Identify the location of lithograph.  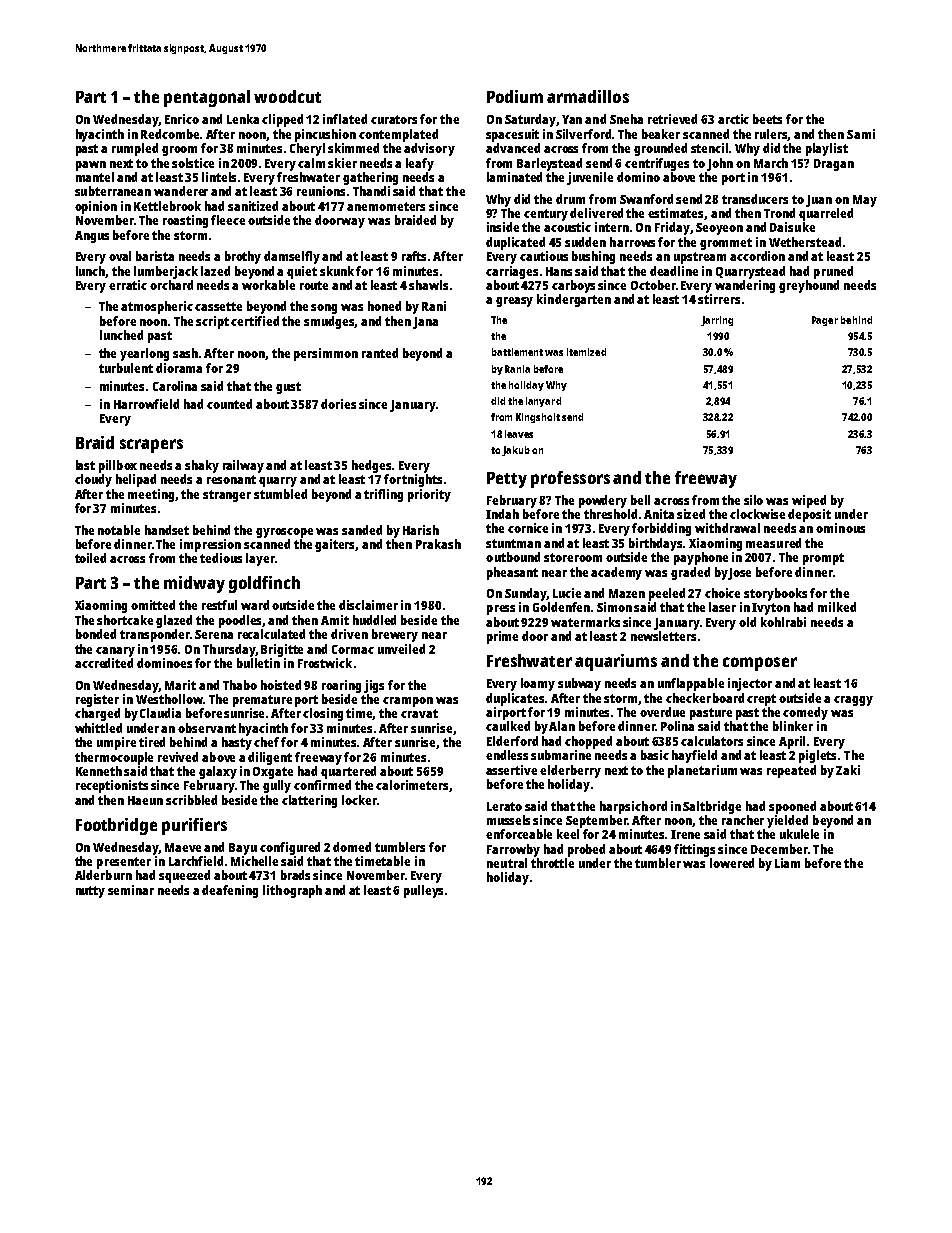
(292, 891).
